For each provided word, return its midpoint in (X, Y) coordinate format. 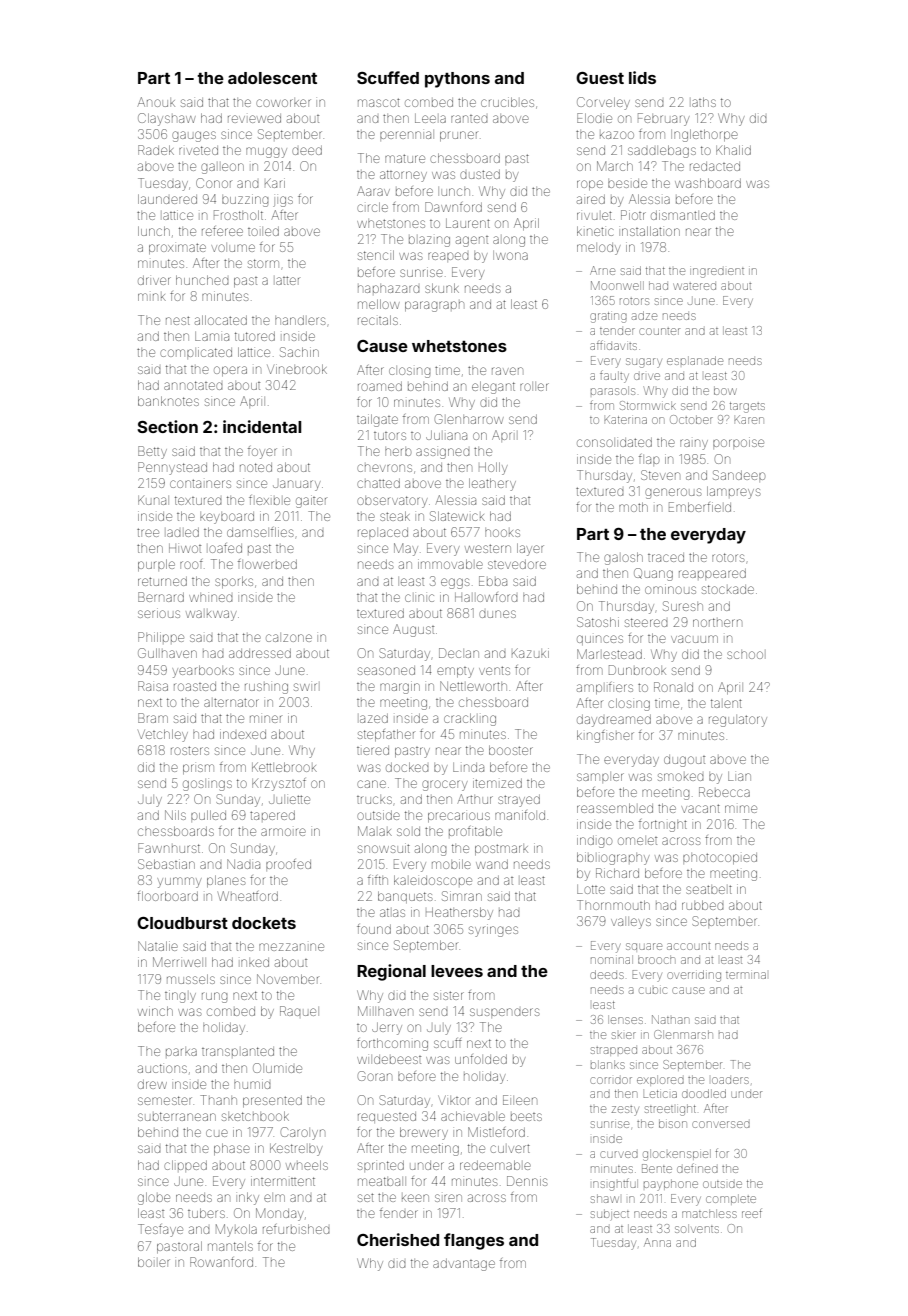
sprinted (381, 1165)
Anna (657, 1242)
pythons (457, 80)
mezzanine (291, 947)
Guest (600, 78)
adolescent (272, 78)
